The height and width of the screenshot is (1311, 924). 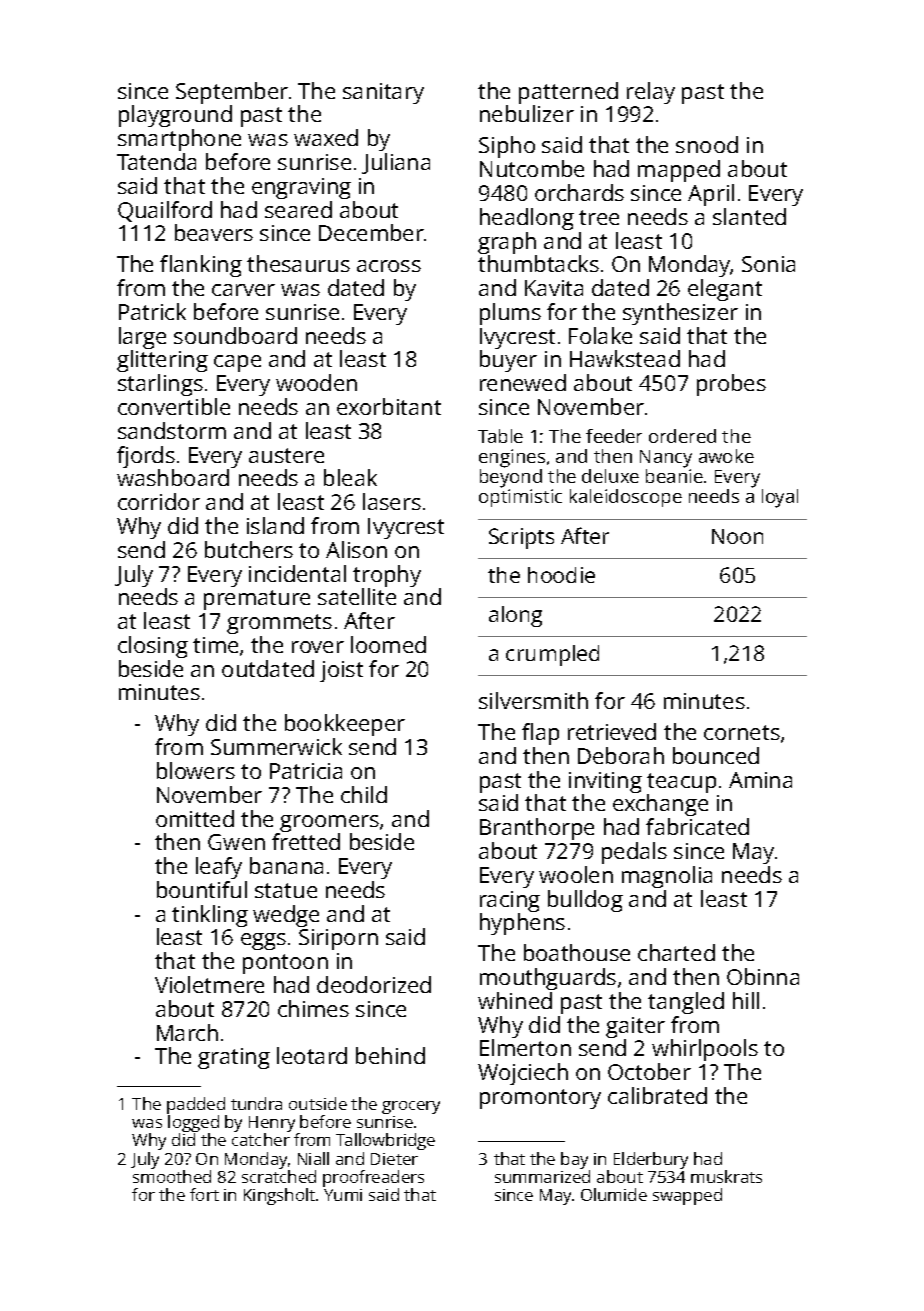 I want to click on playground, so click(x=175, y=116).
